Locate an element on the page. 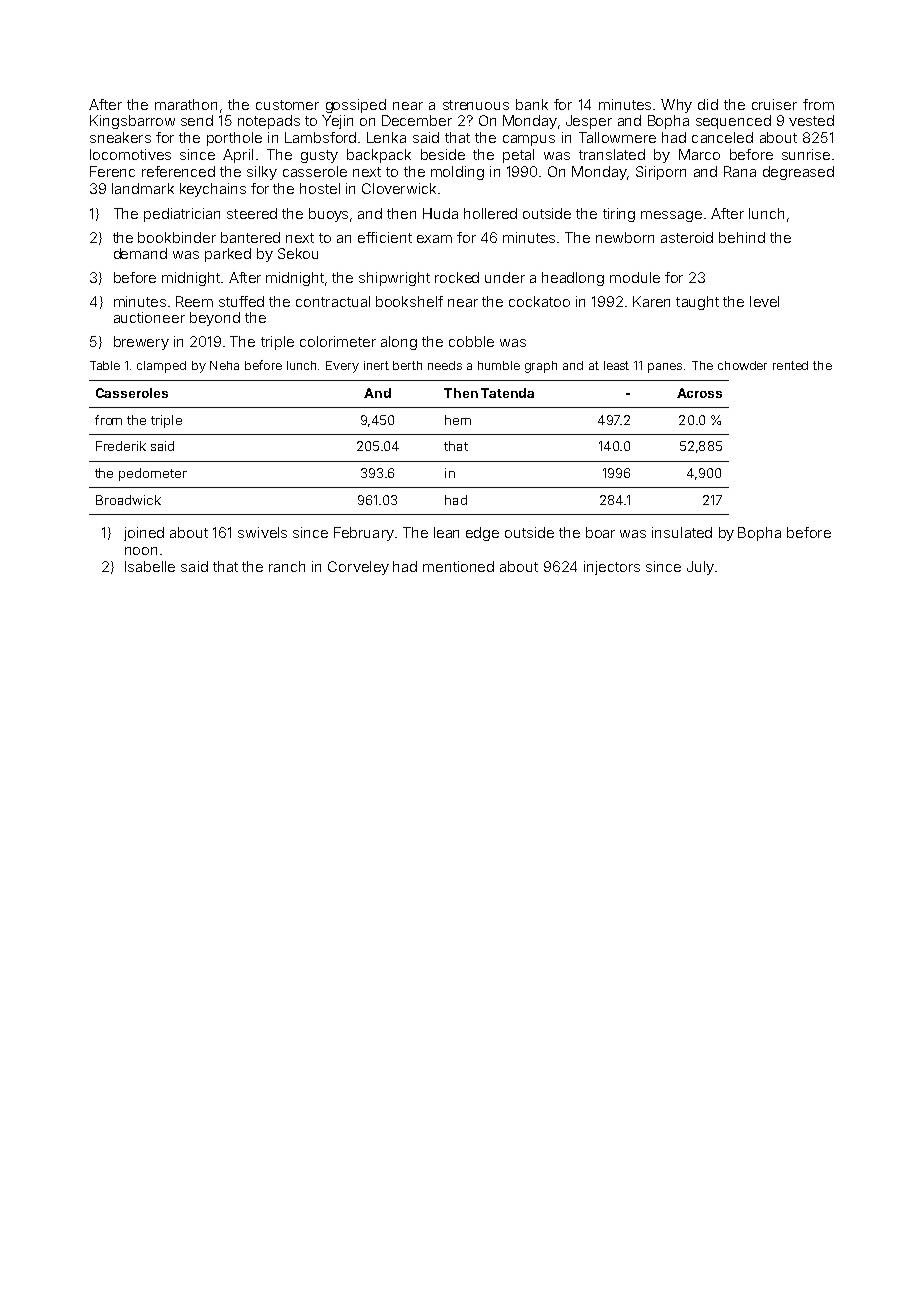  April is located at coordinates (238, 156).
